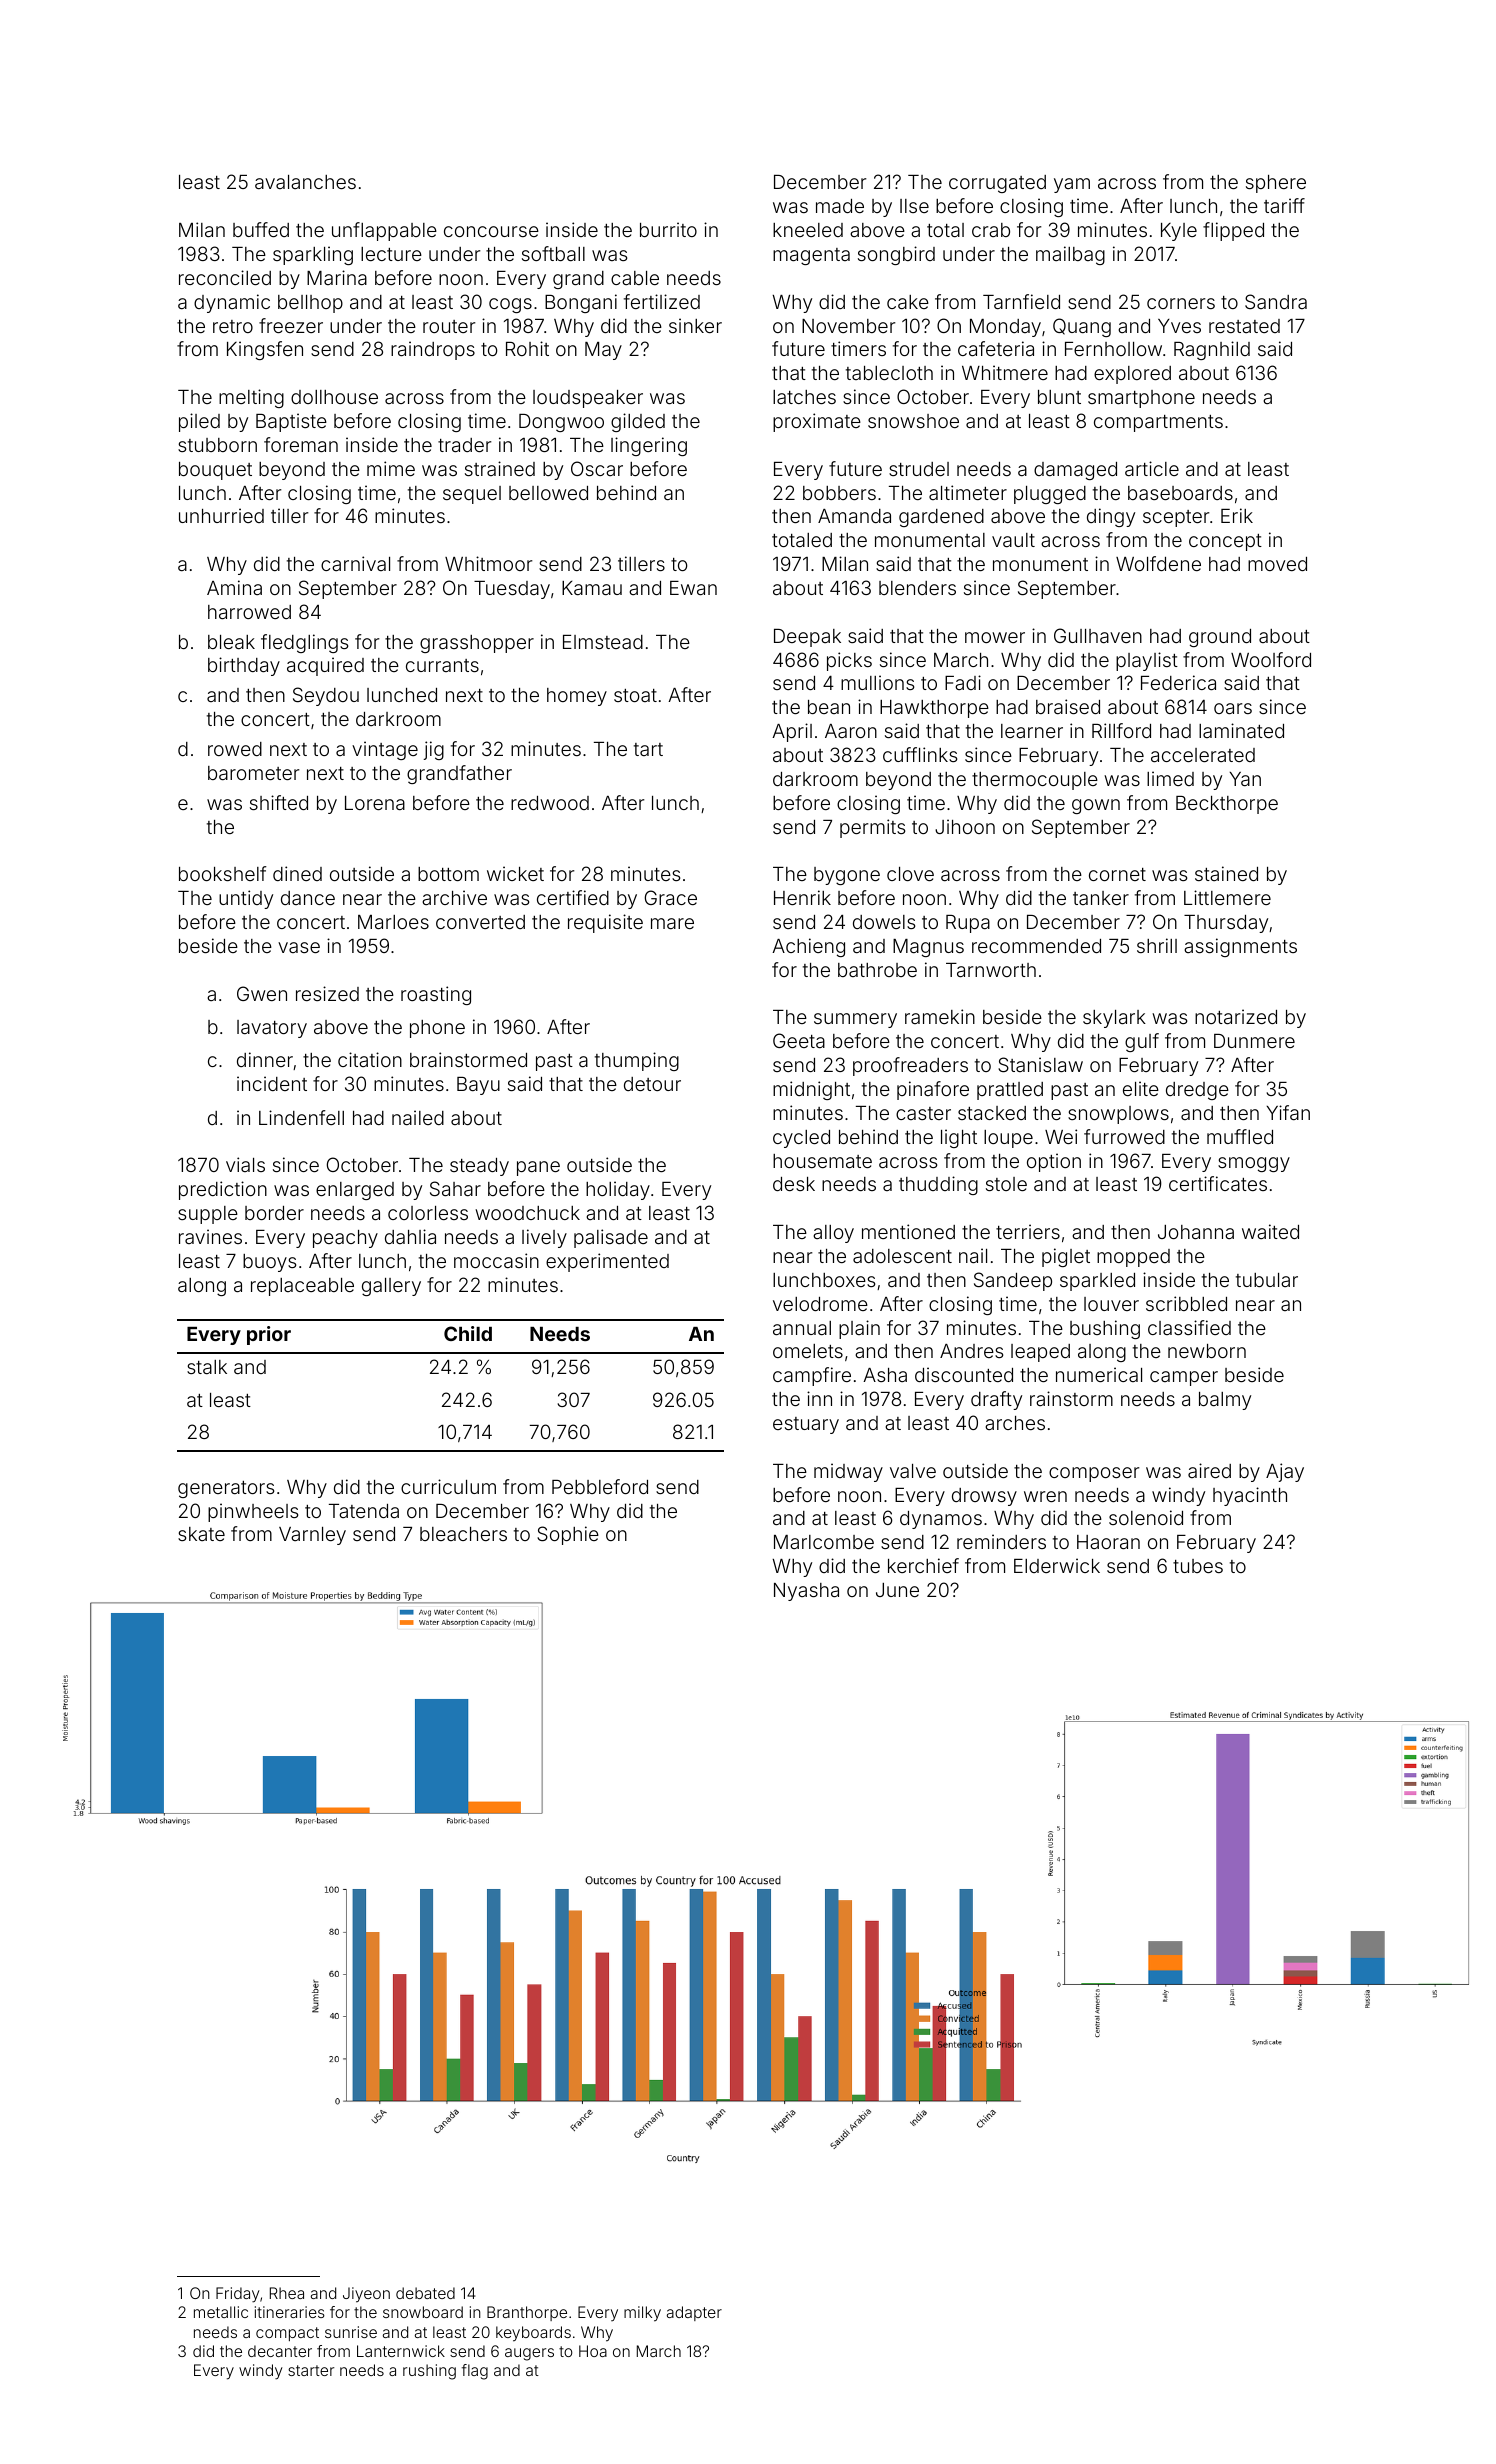 The width and height of the screenshot is (1496, 2464). What do you see at coordinates (695, 325) in the screenshot?
I see `sinker` at bounding box center [695, 325].
